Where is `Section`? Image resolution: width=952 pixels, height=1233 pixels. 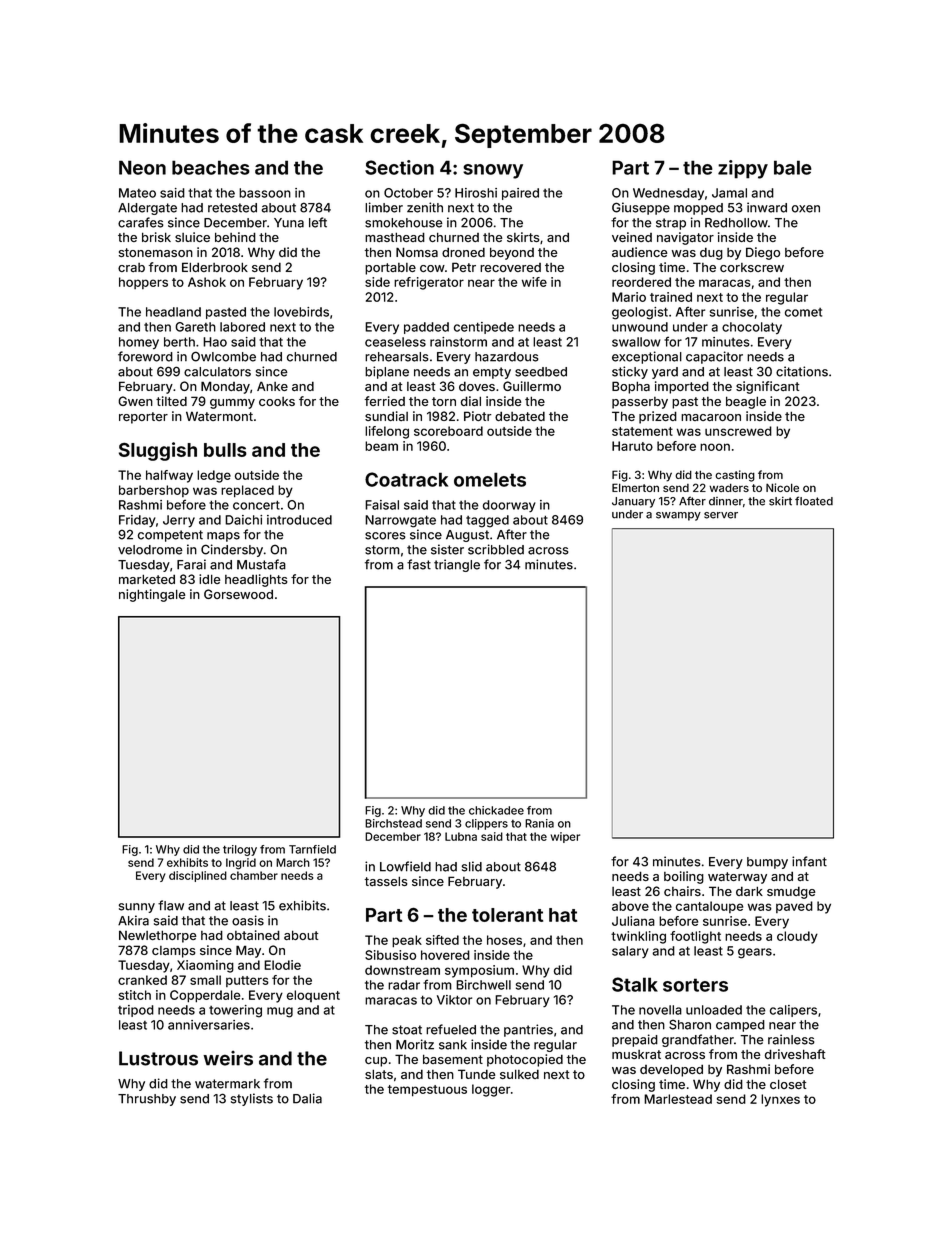 Section is located at coordinates (399, 167).
